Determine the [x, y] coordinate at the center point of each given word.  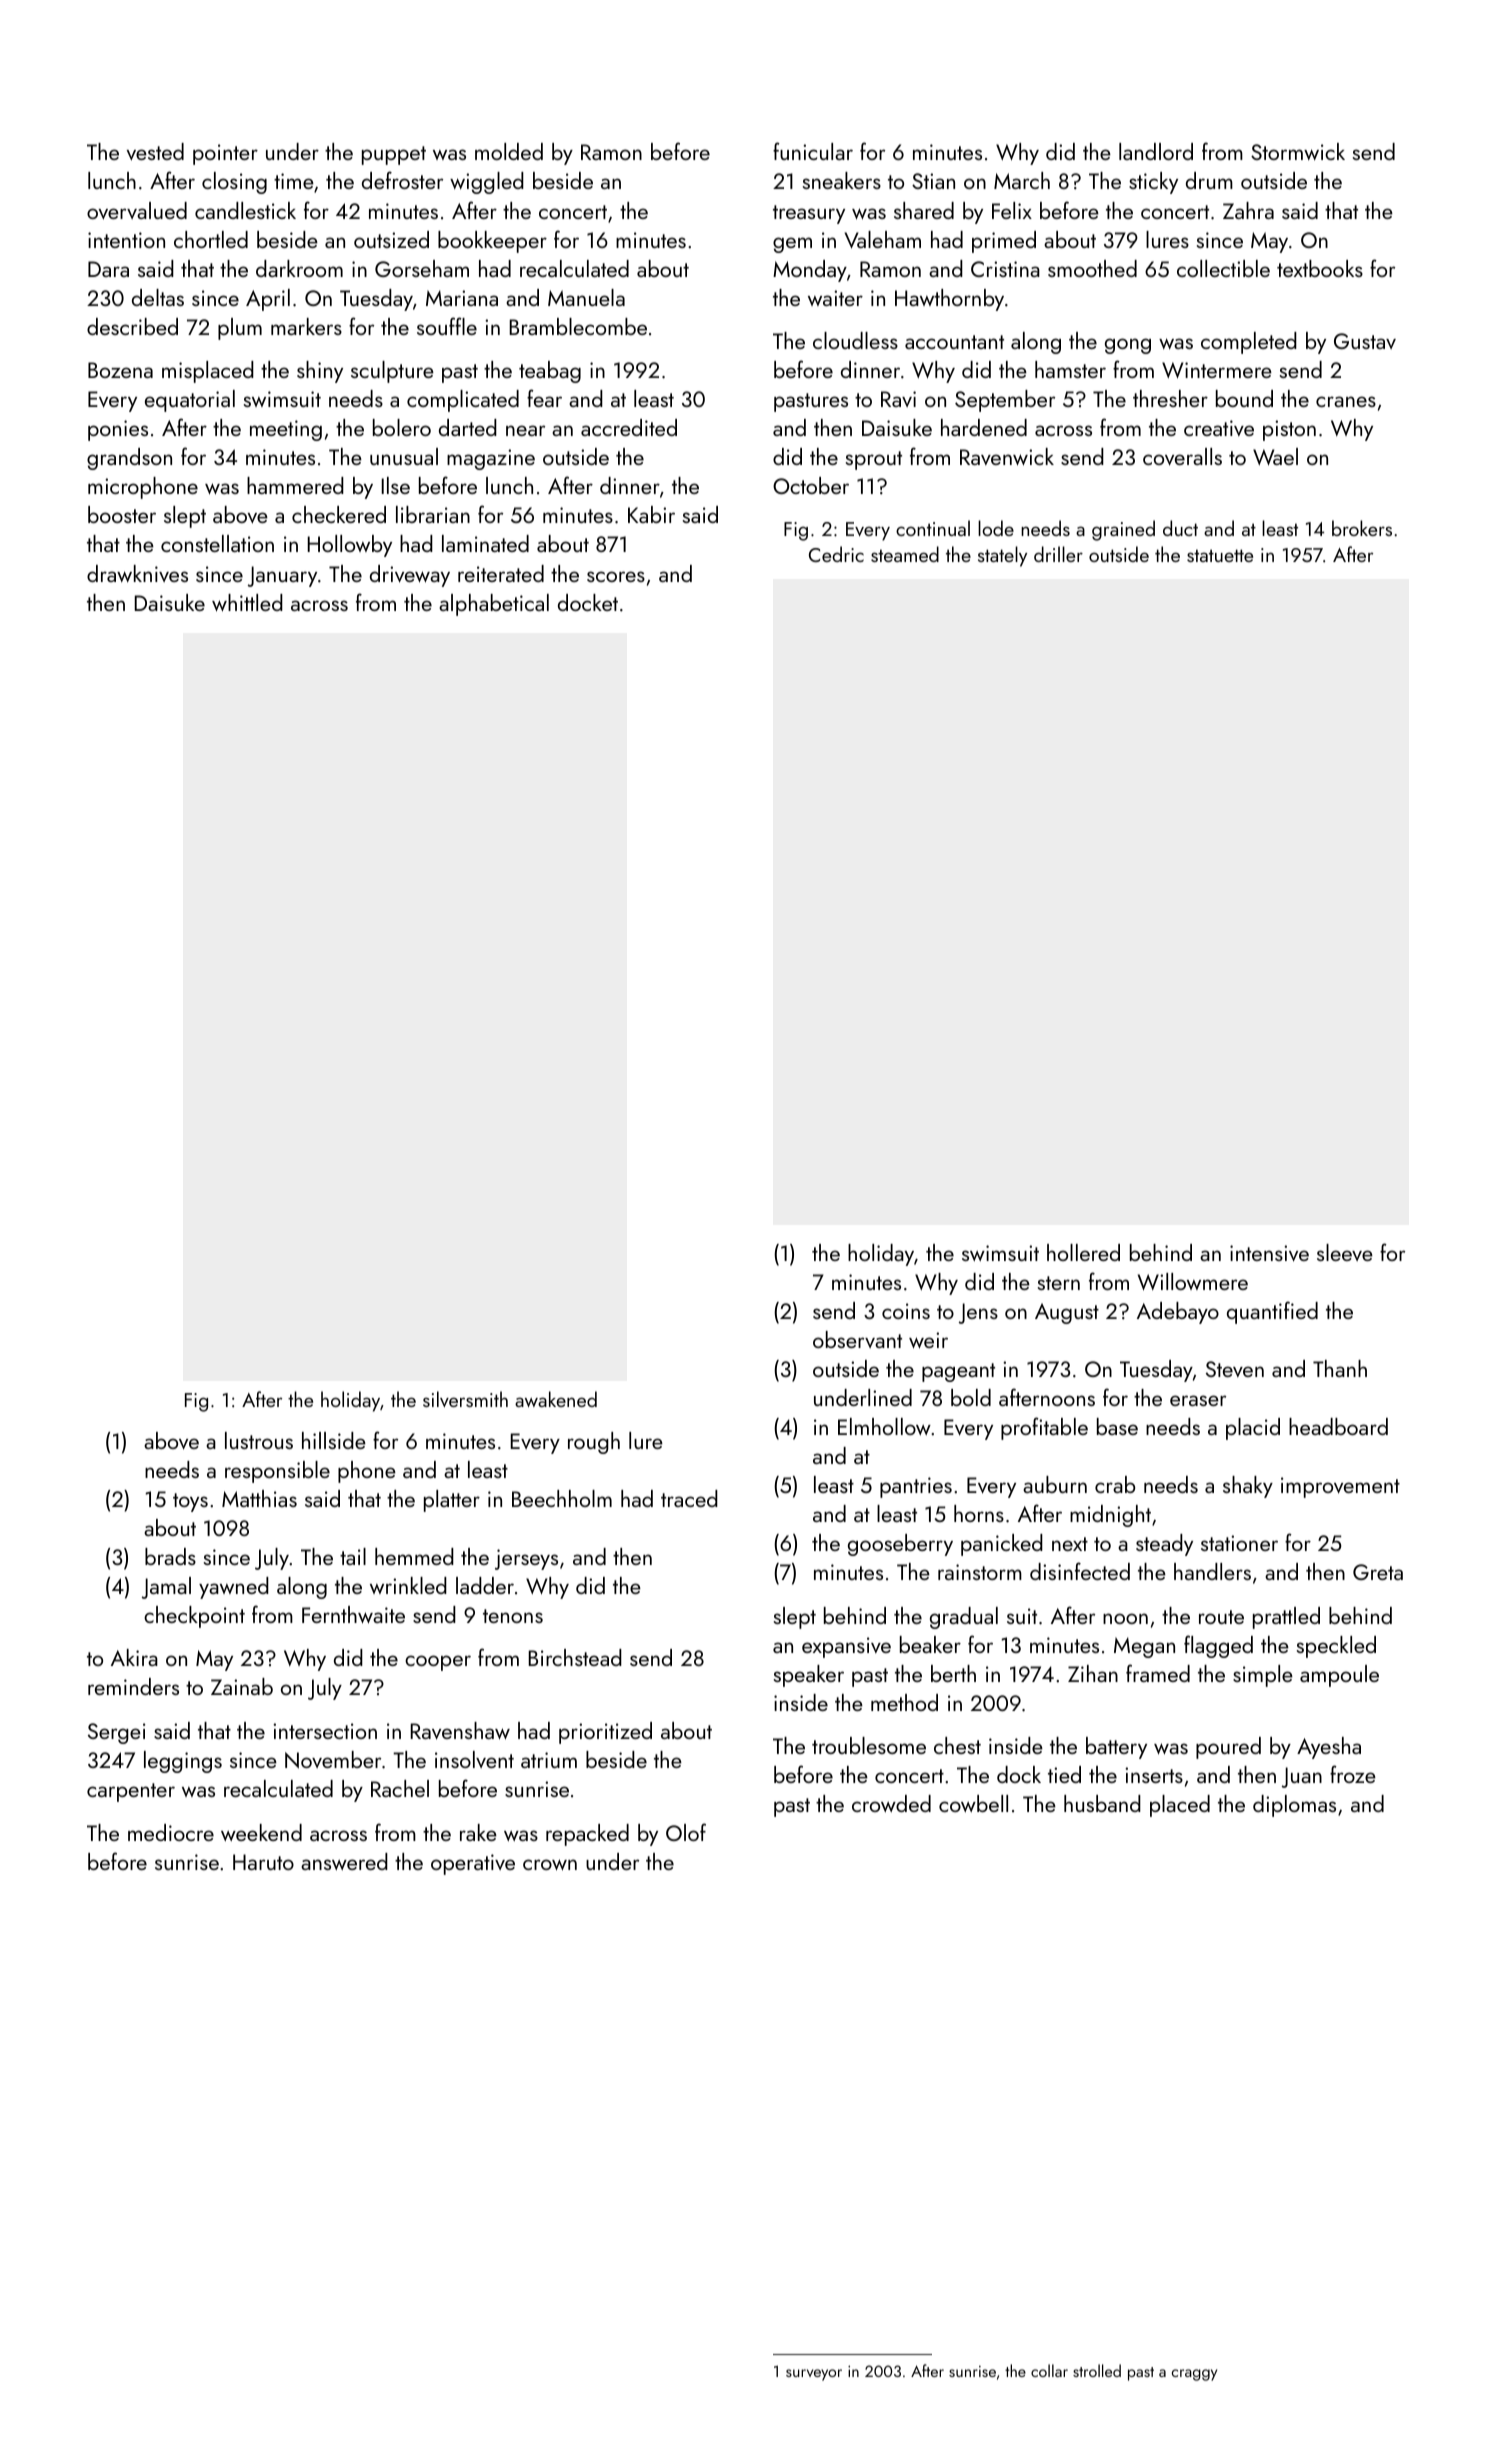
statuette [1220, 555]
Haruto [263, 1862]
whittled [247, 602]
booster [122, 514]
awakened [556, 1399]
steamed [905, 554]
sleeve [1345, 1252]
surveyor [814, 2375]
